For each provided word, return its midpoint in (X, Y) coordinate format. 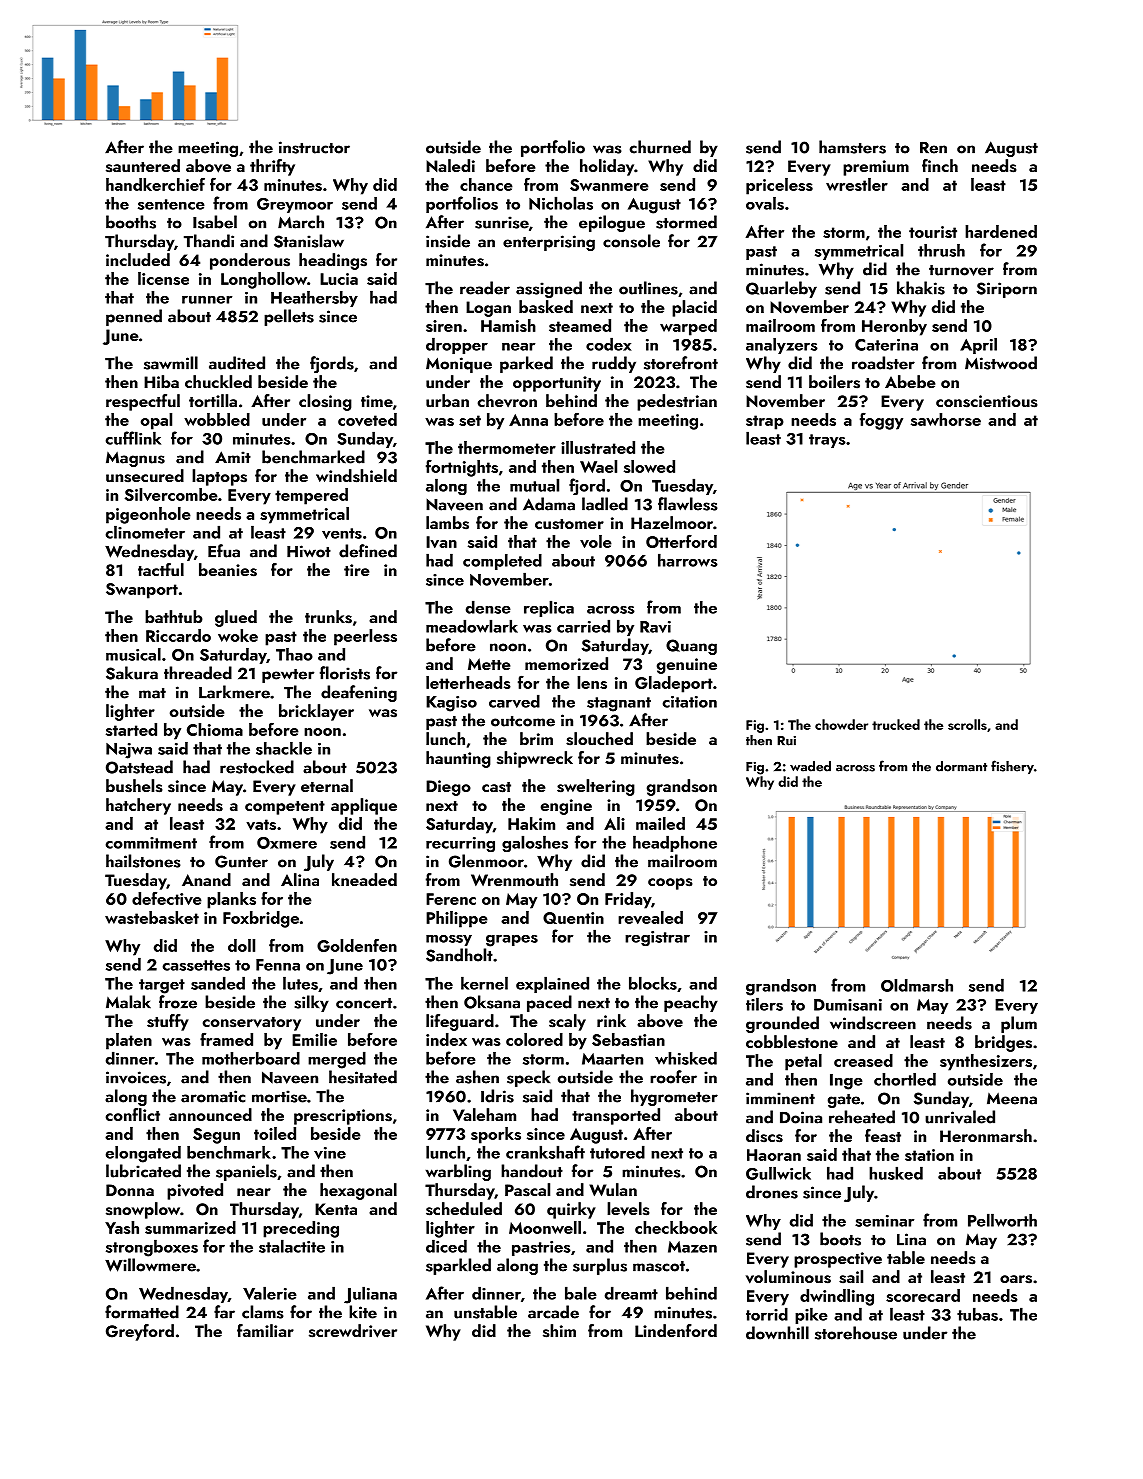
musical (133, 654)
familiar (265, 1330)
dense (488, 607)
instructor (314, 147)
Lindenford (676, 1330)
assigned (549, 289)
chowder (841, 724)
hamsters (852, 147)
